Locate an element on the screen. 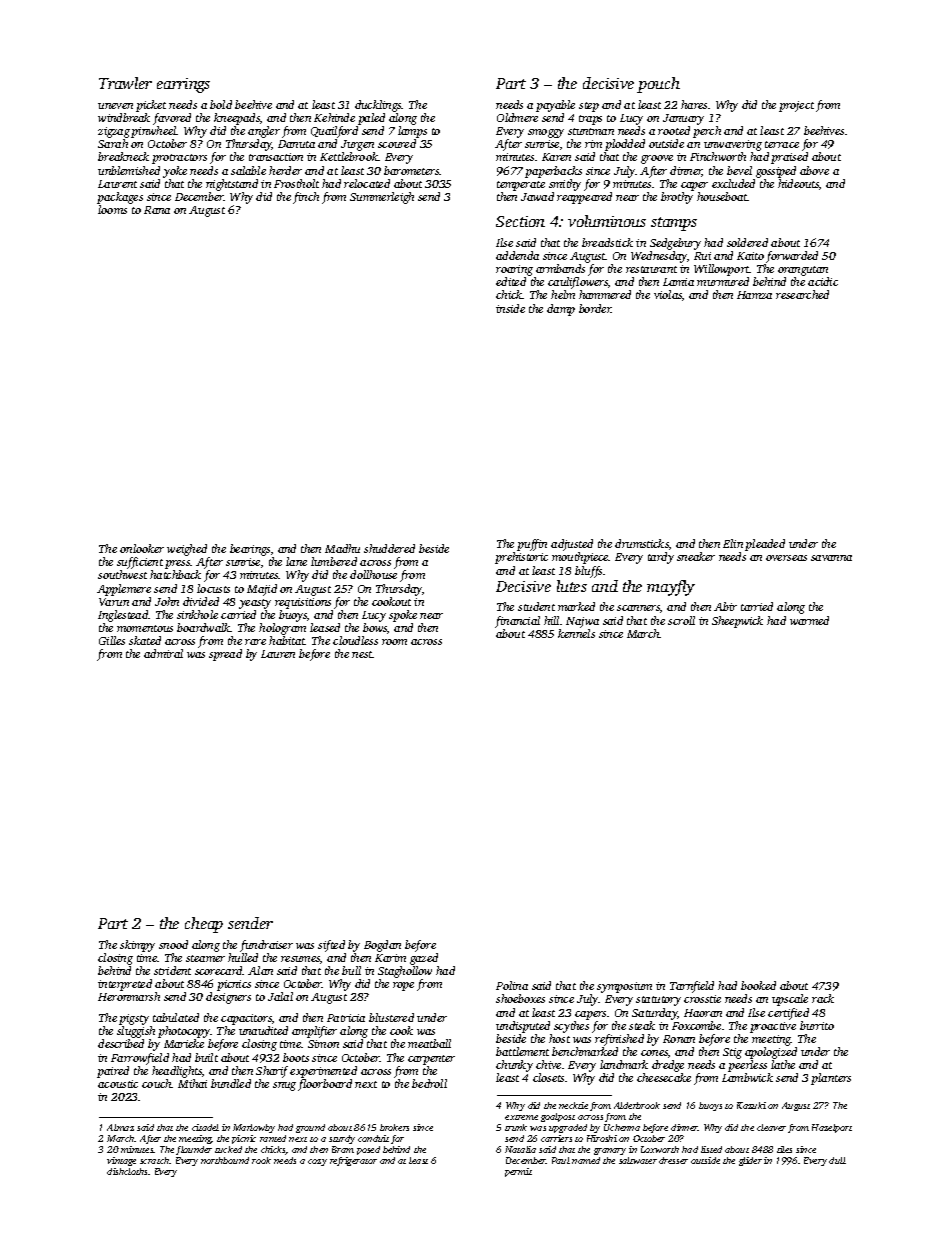 The height and width of the screenshot is (1233, 952). kennels is located at coordinates (576, 633).
